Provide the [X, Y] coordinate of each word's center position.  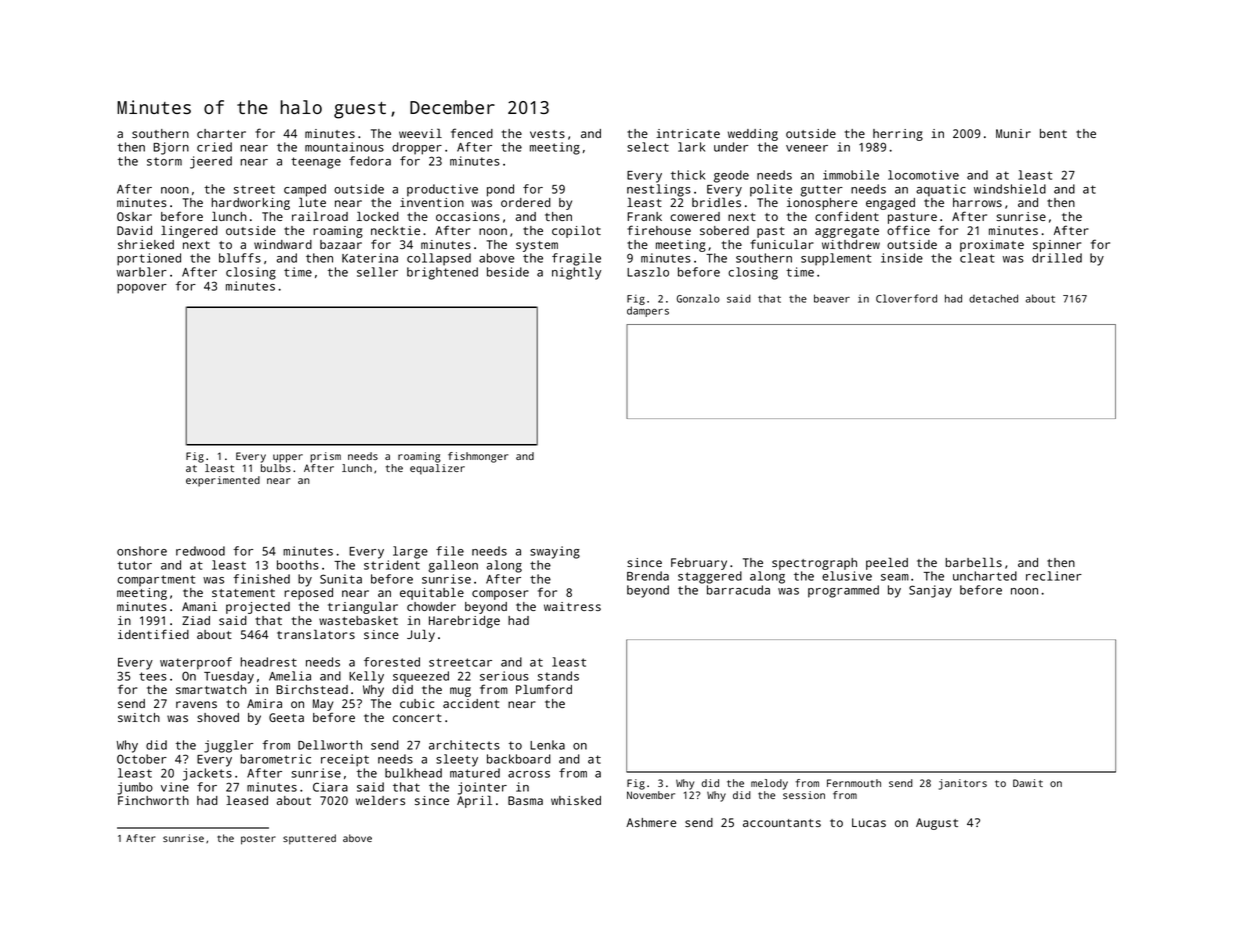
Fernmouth [854, 783]
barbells [973, 562]
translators [316, 634]
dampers [648, 311]
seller [377, 272]
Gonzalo [698, 298]
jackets [207, 774]
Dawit [1028, 783]
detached [993, 298]
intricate [688, 133]
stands [558, 676]
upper [288, 458]
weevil [420, 133]
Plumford [544, 689]
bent [1053, 133]
